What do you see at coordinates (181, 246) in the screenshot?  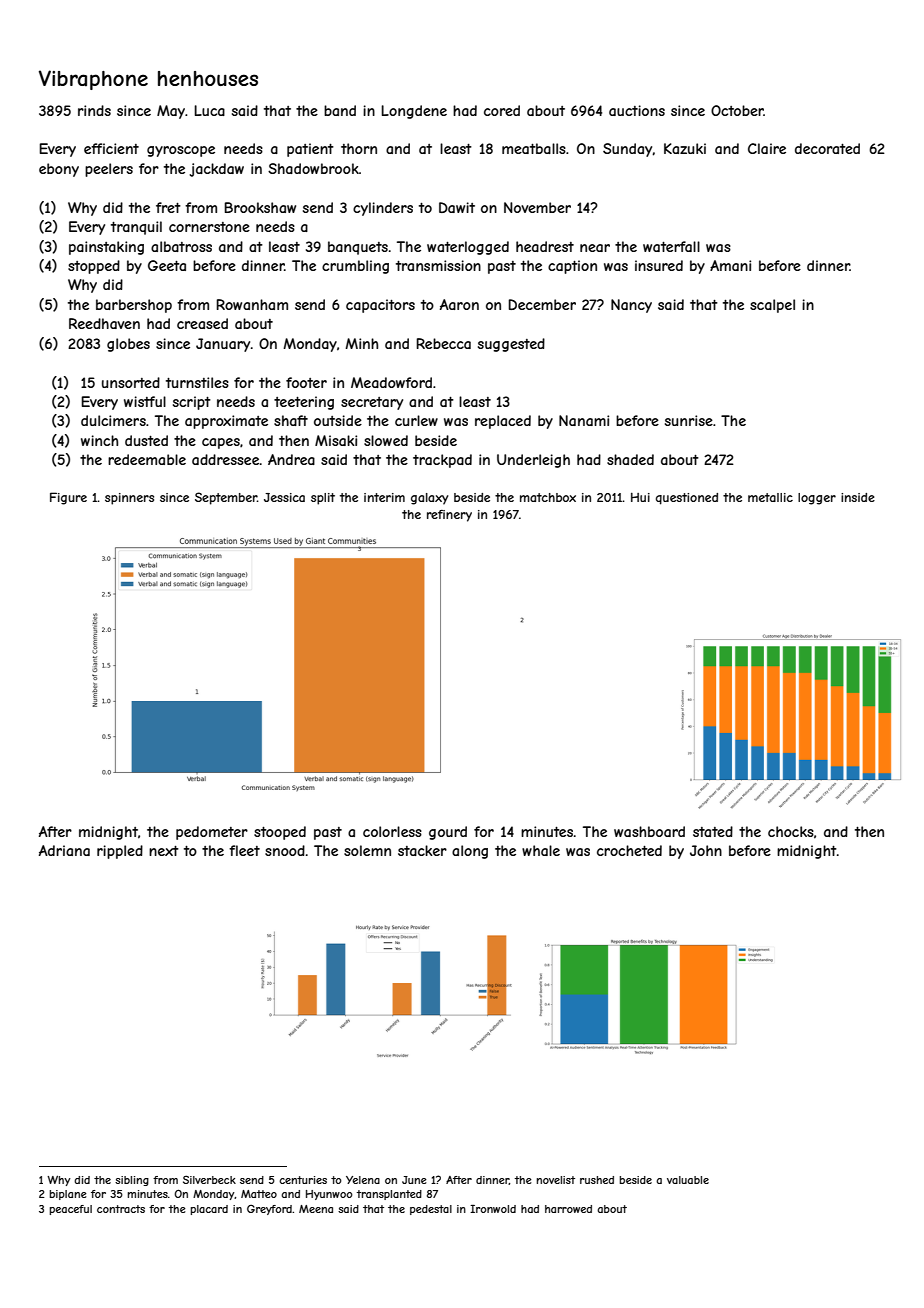 I see `albatross` at bounding box center [181, 246].
